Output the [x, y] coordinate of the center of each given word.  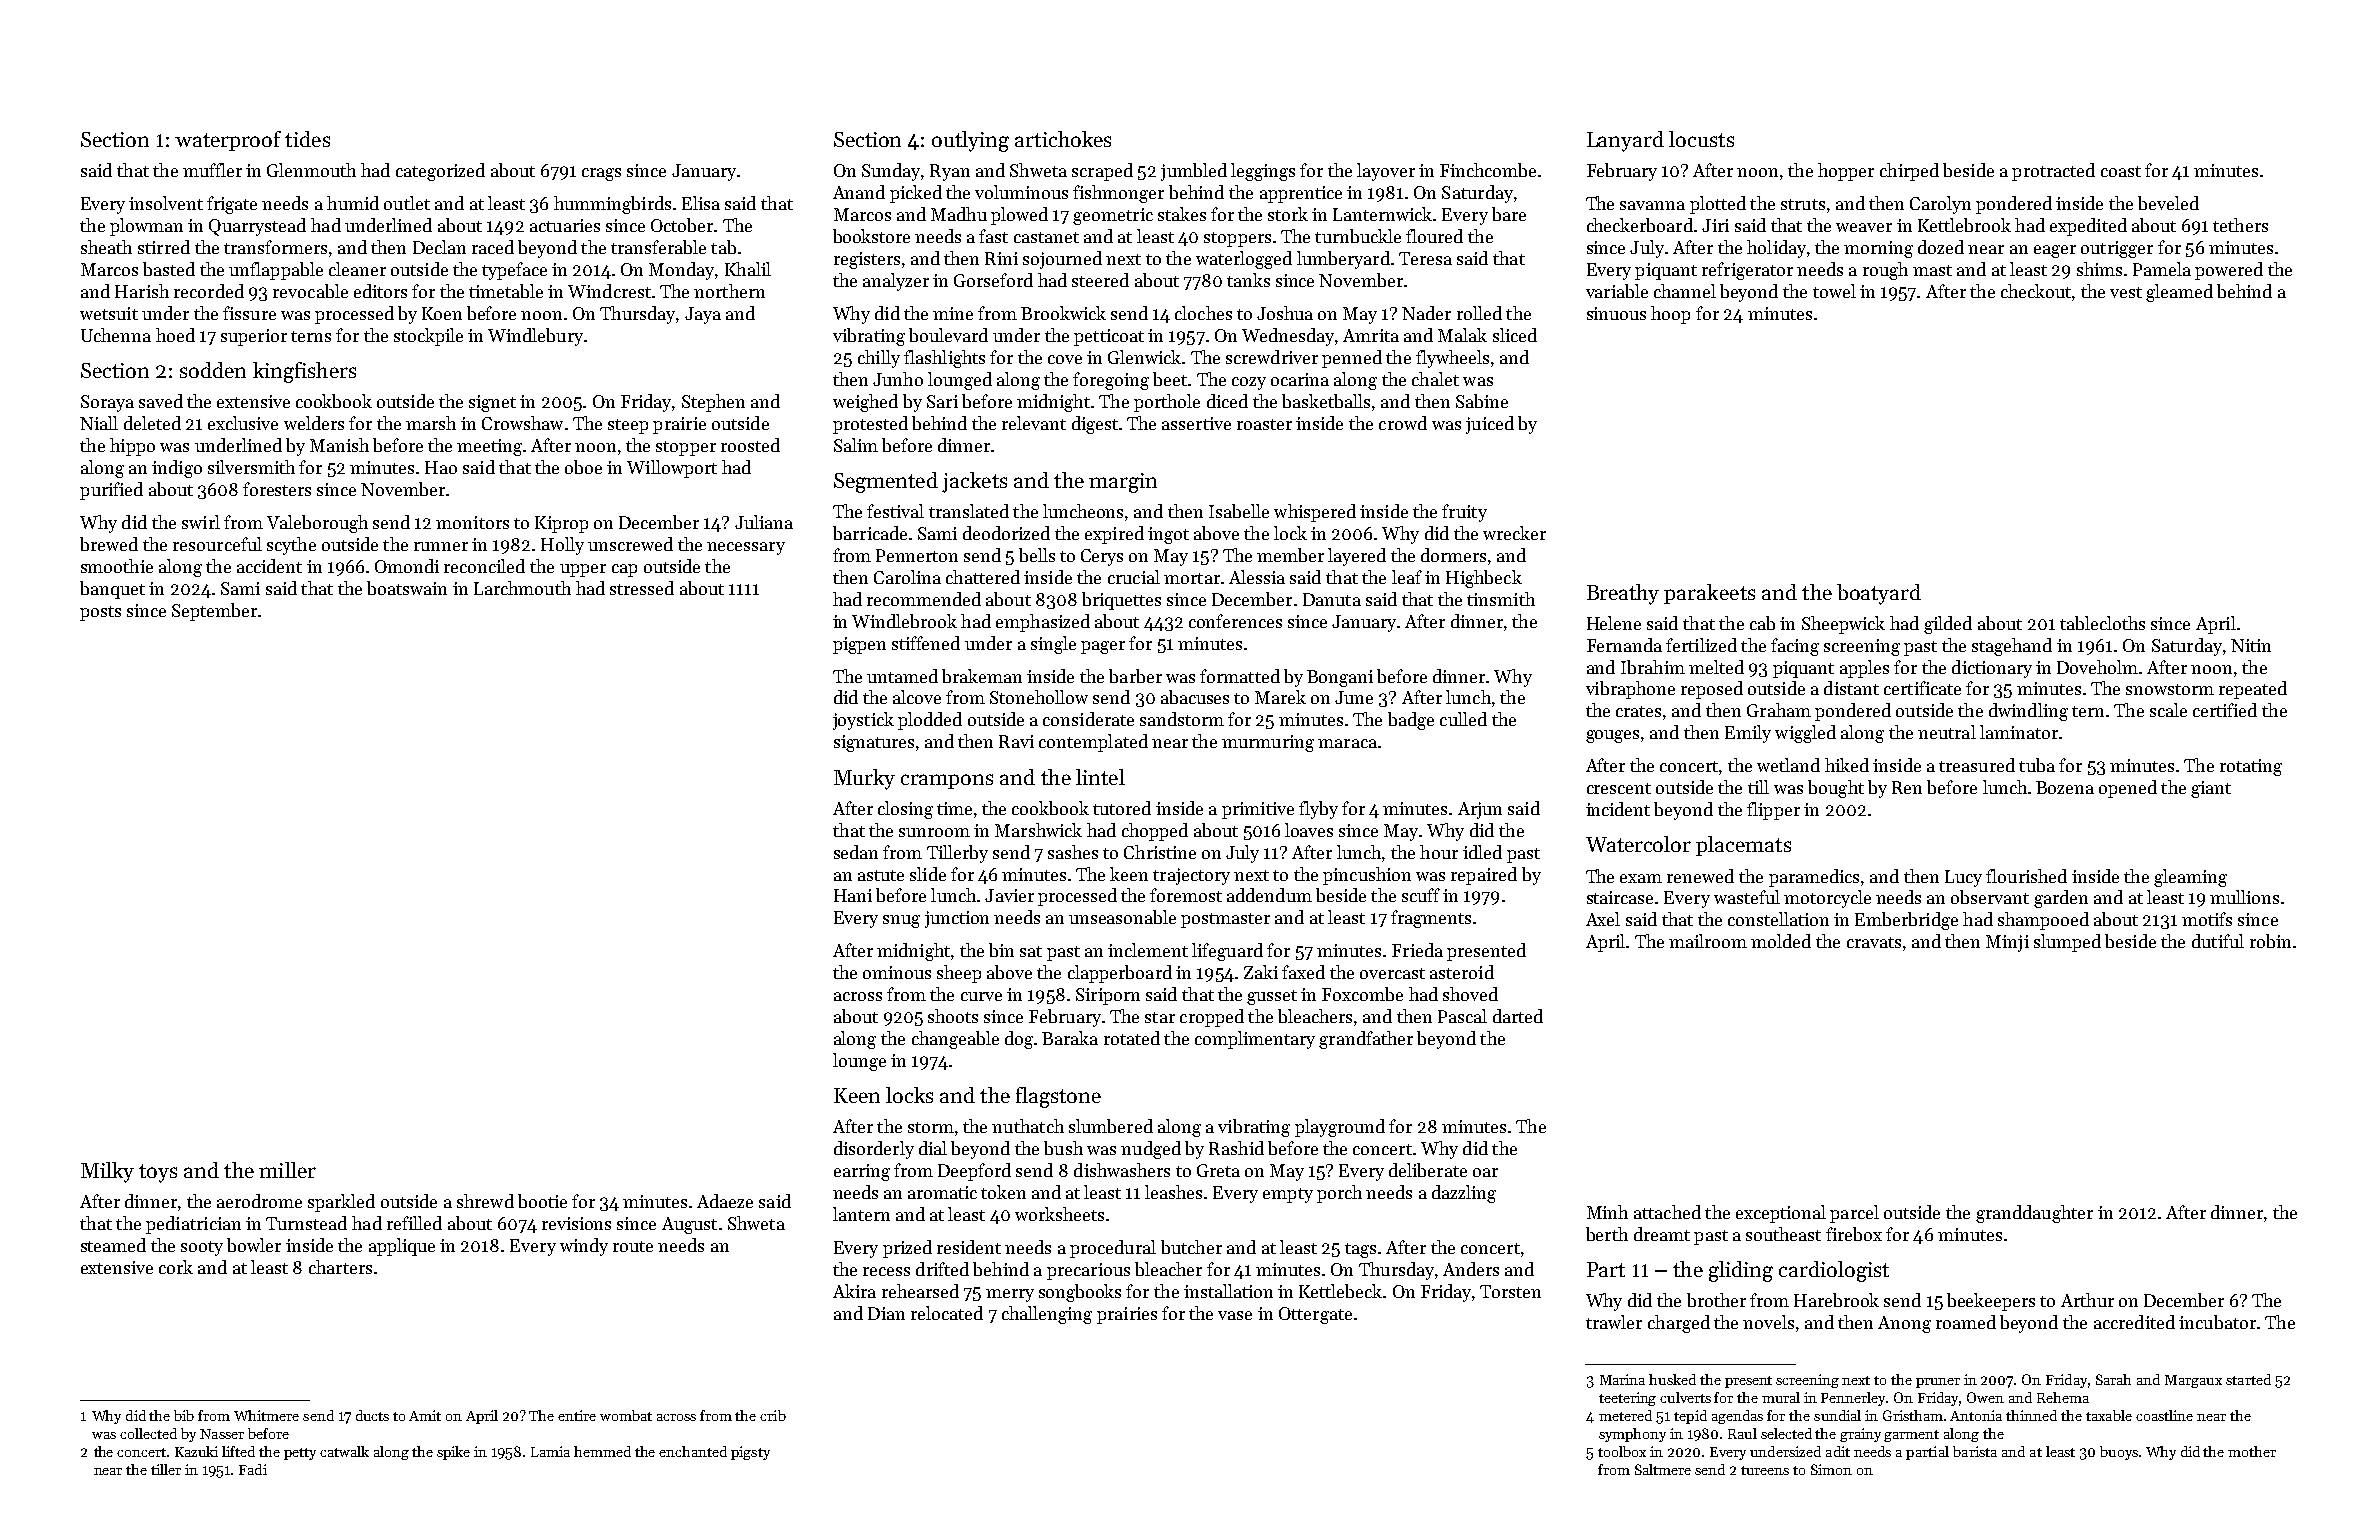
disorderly [874, 1150]
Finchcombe [1488, 170]
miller [287, 1170]
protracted [2053, 172]
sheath [106, 247]
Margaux [2193, 1381]
